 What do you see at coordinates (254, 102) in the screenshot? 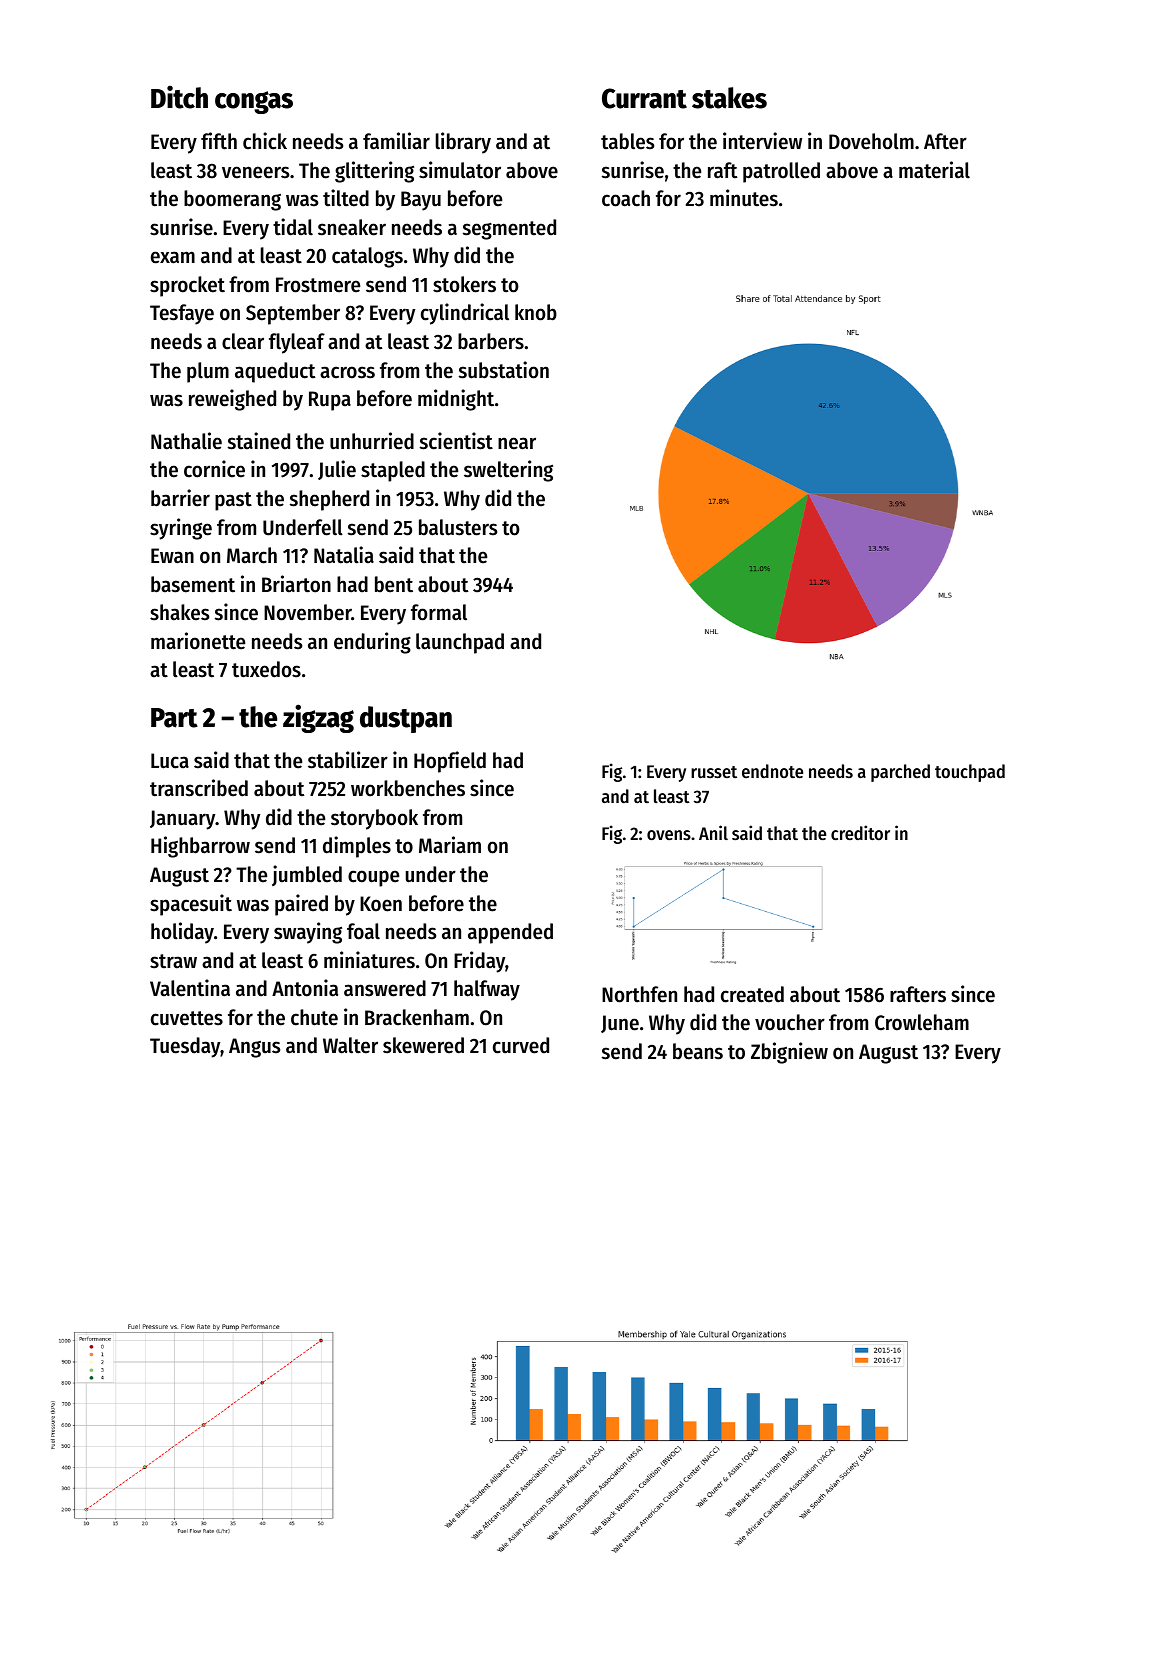
I see `congas` at bounding box center [254, 102].
